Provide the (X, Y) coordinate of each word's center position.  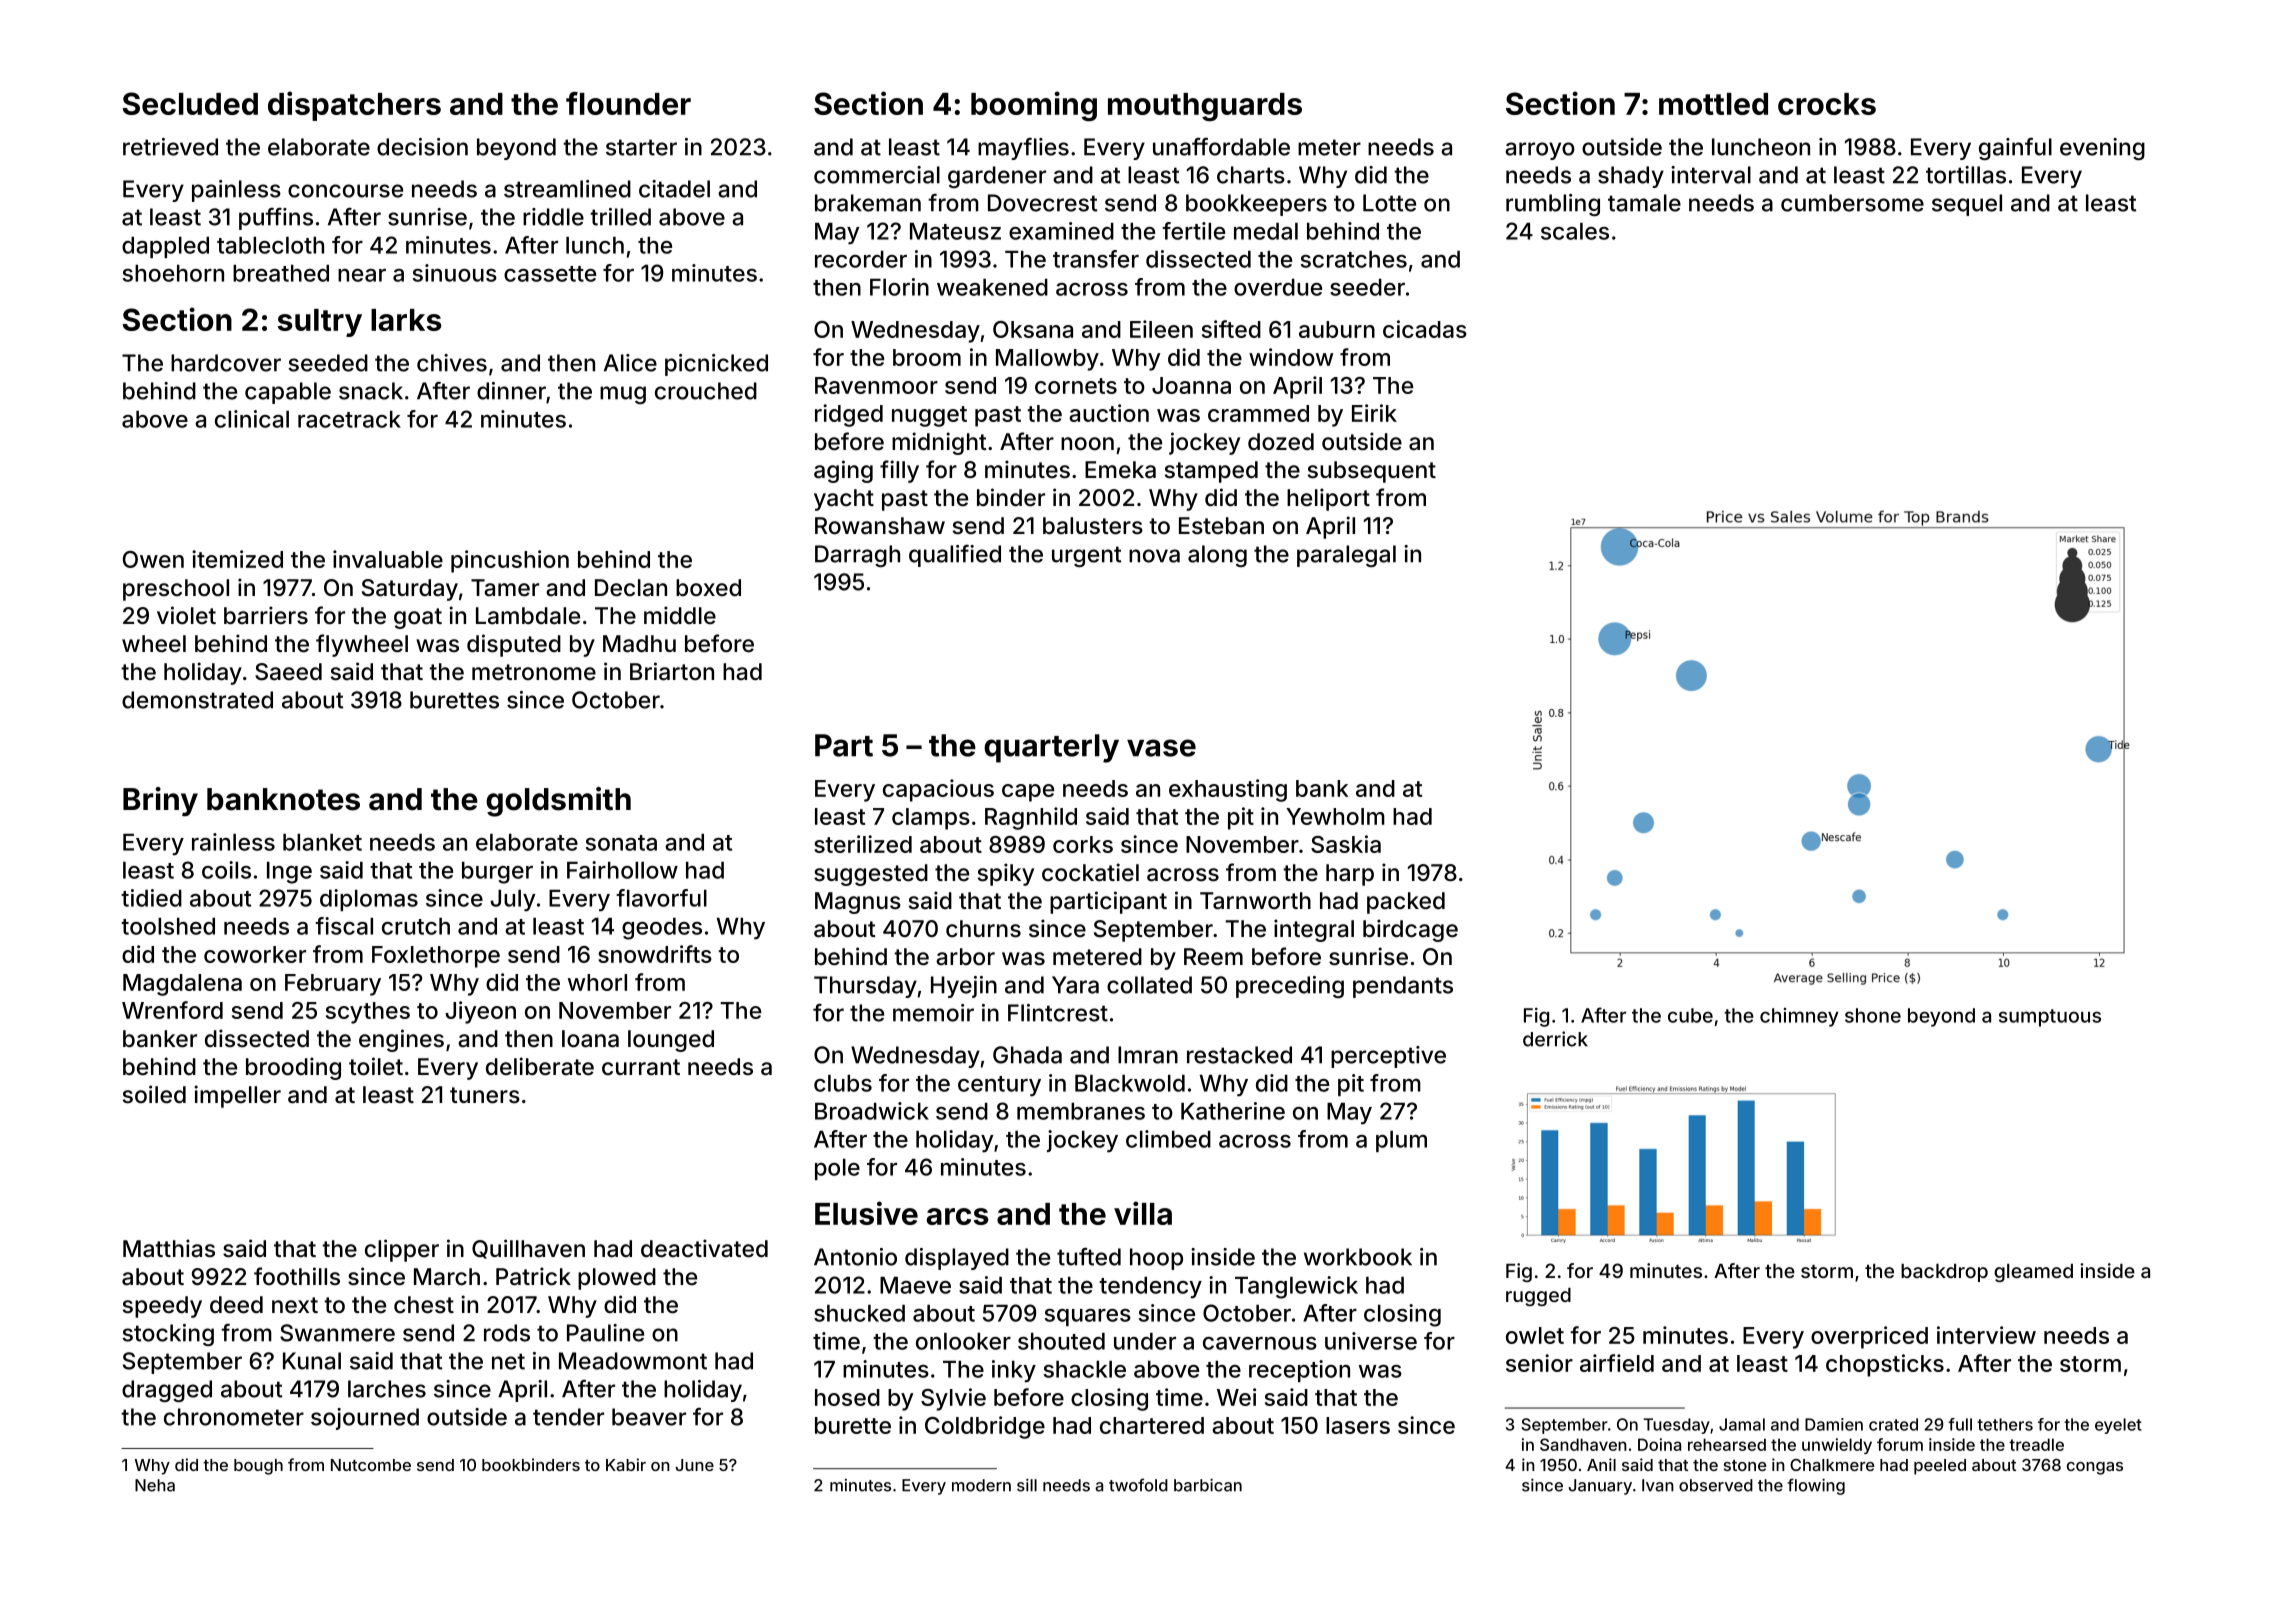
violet (186, 615)
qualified (955, 556)
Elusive (866, 1213)
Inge (289, 873)
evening (2102, 149)
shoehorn (173, 273)
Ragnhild (1031, 818)
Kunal (312, 1361)
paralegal (1346, 556)
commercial (877, 175)
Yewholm (1335, 816)
